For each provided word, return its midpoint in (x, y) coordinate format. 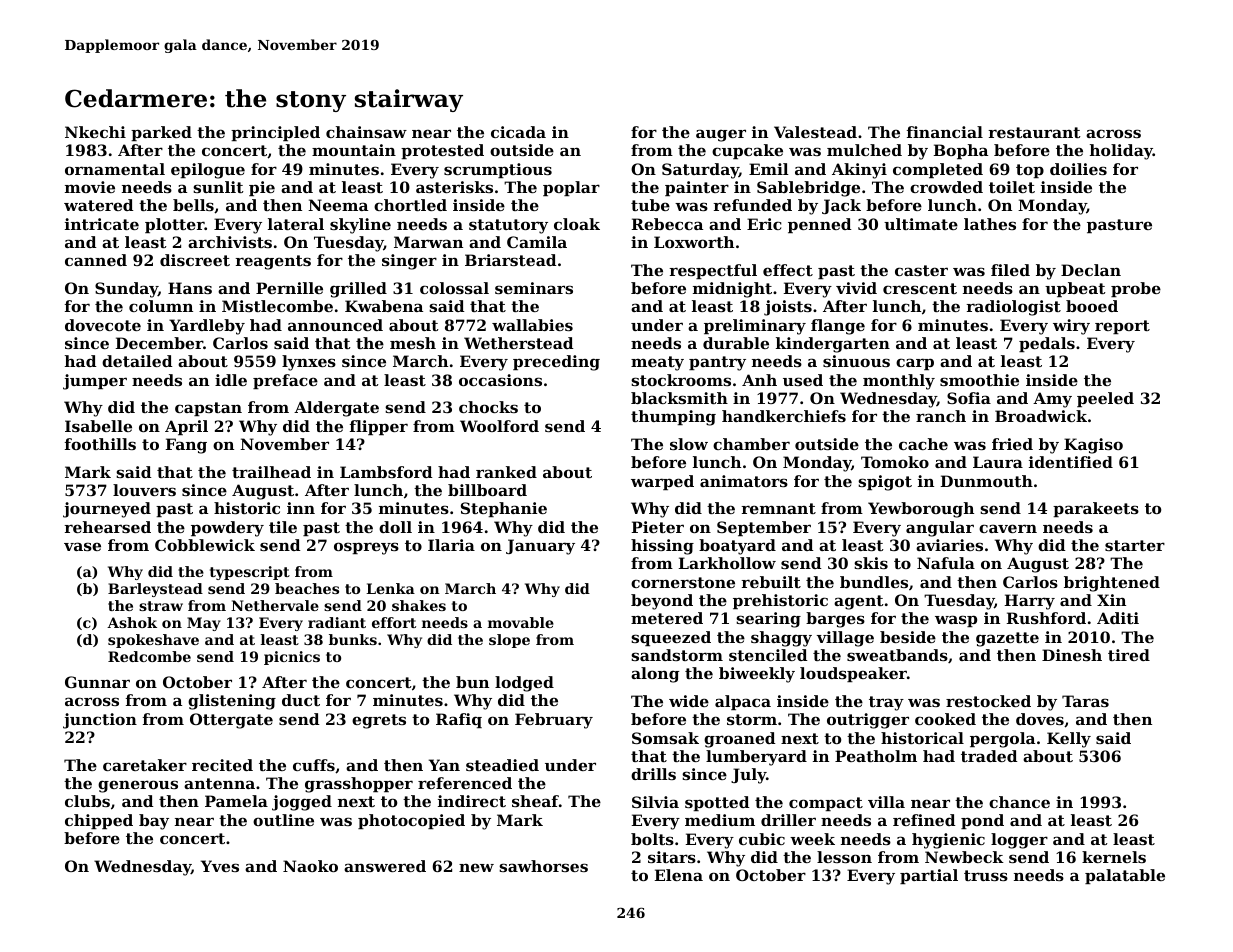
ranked (506, 472)
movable (521, 622)
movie (90, 187)
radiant (337, 622)
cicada (518, 132)
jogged (302, 803)
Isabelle (98, 426)
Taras (1085, 701)
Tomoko (895, 462)
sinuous (856, 361)
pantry (717, 363)
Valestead (815, 132)
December (159, 343)
